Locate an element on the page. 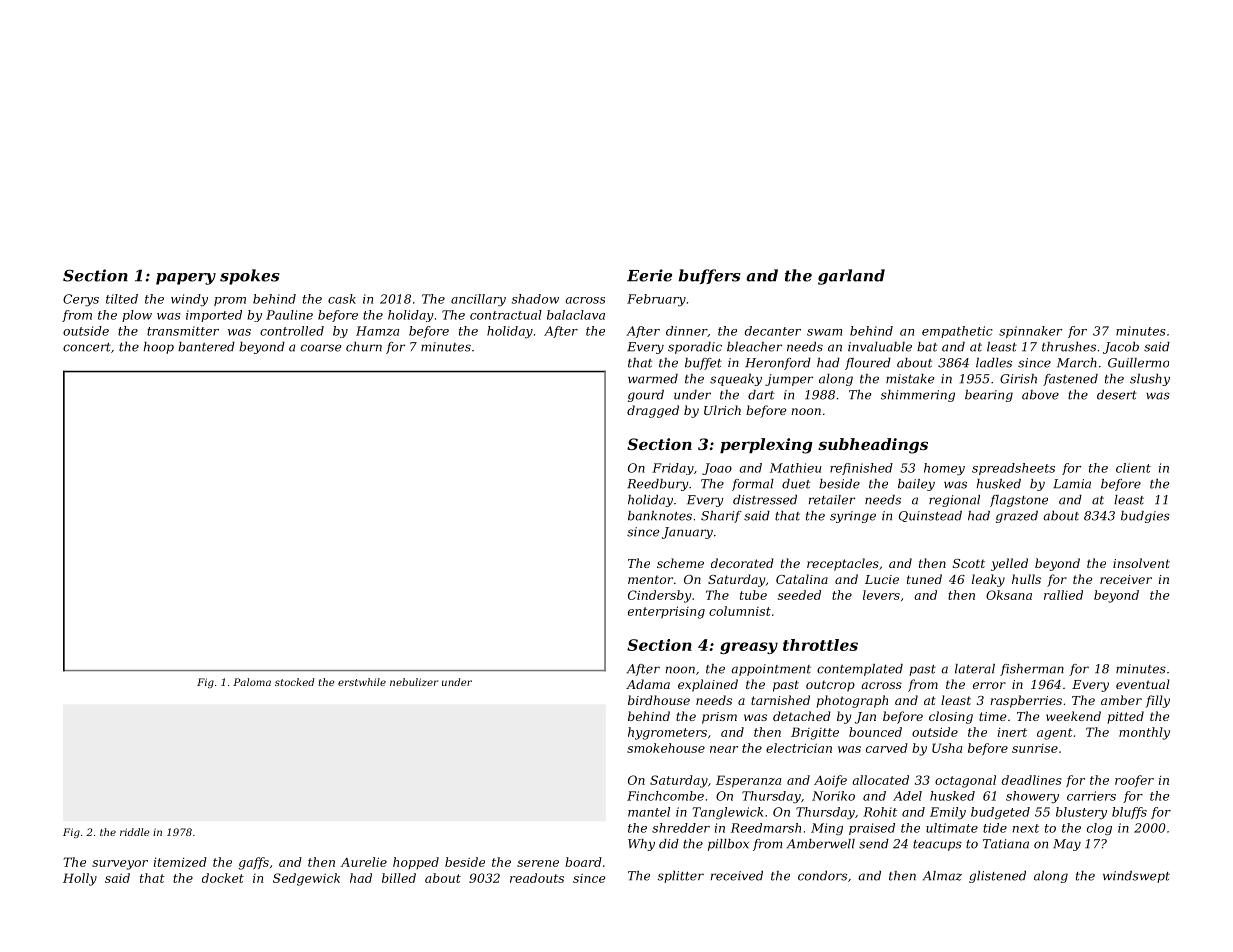 The height and width of the image is (952, 1233). papery is located at coordinates (186, 279).
